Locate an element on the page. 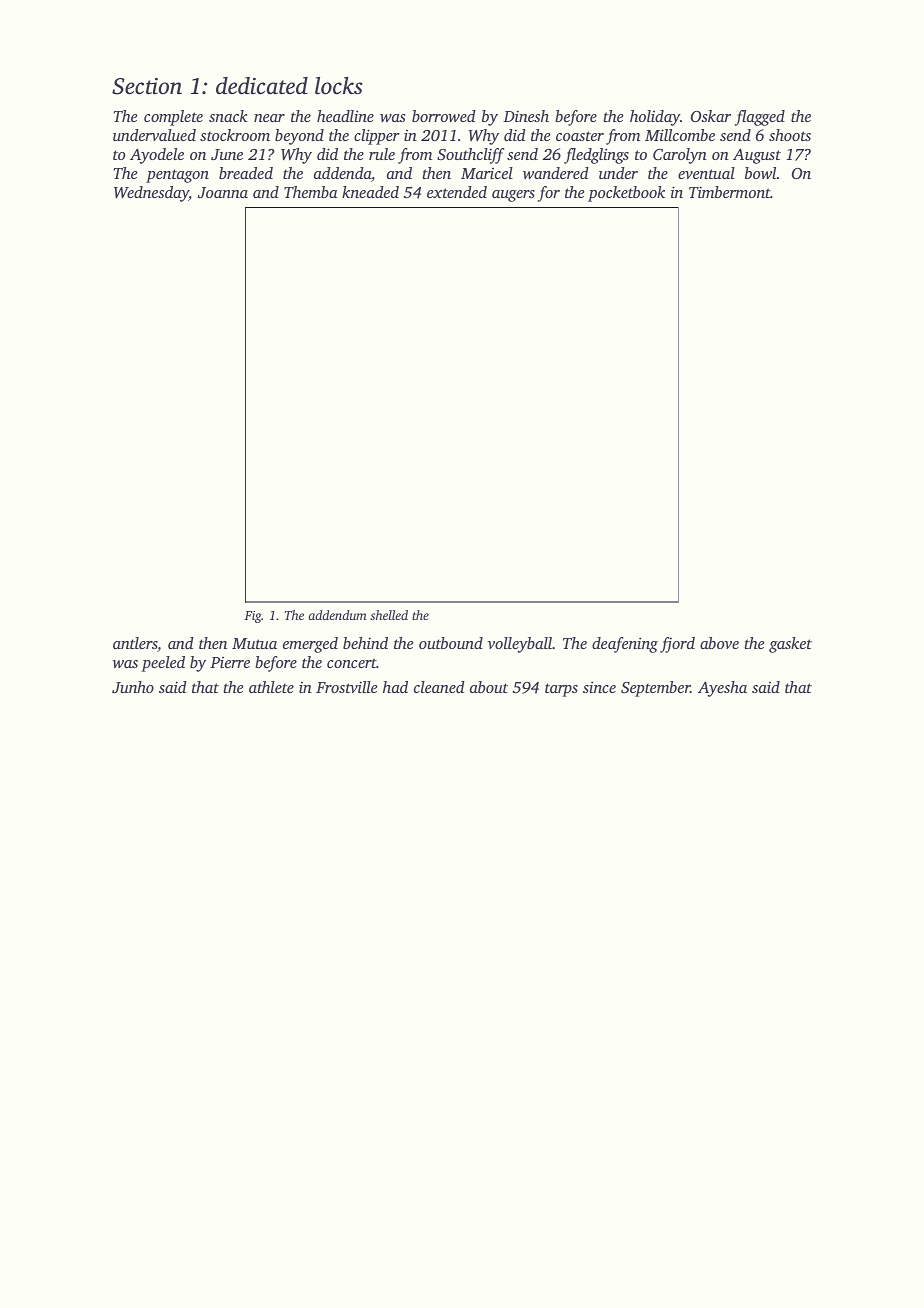 The height and width of the page is (1308, 924). borrowed is located at coordinates (444, 116).
